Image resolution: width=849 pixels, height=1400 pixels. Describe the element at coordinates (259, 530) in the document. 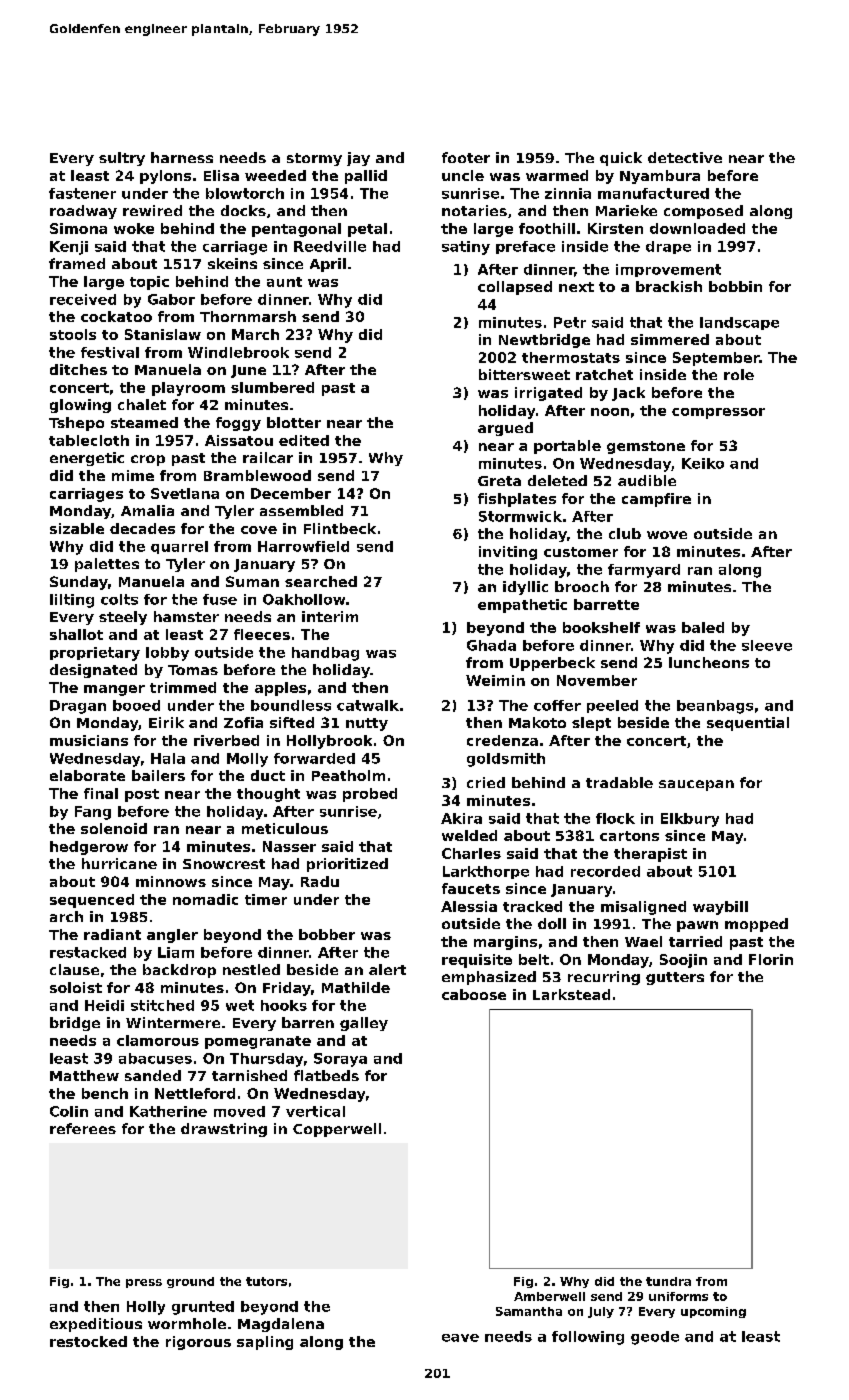

I see `cove` at that location.
